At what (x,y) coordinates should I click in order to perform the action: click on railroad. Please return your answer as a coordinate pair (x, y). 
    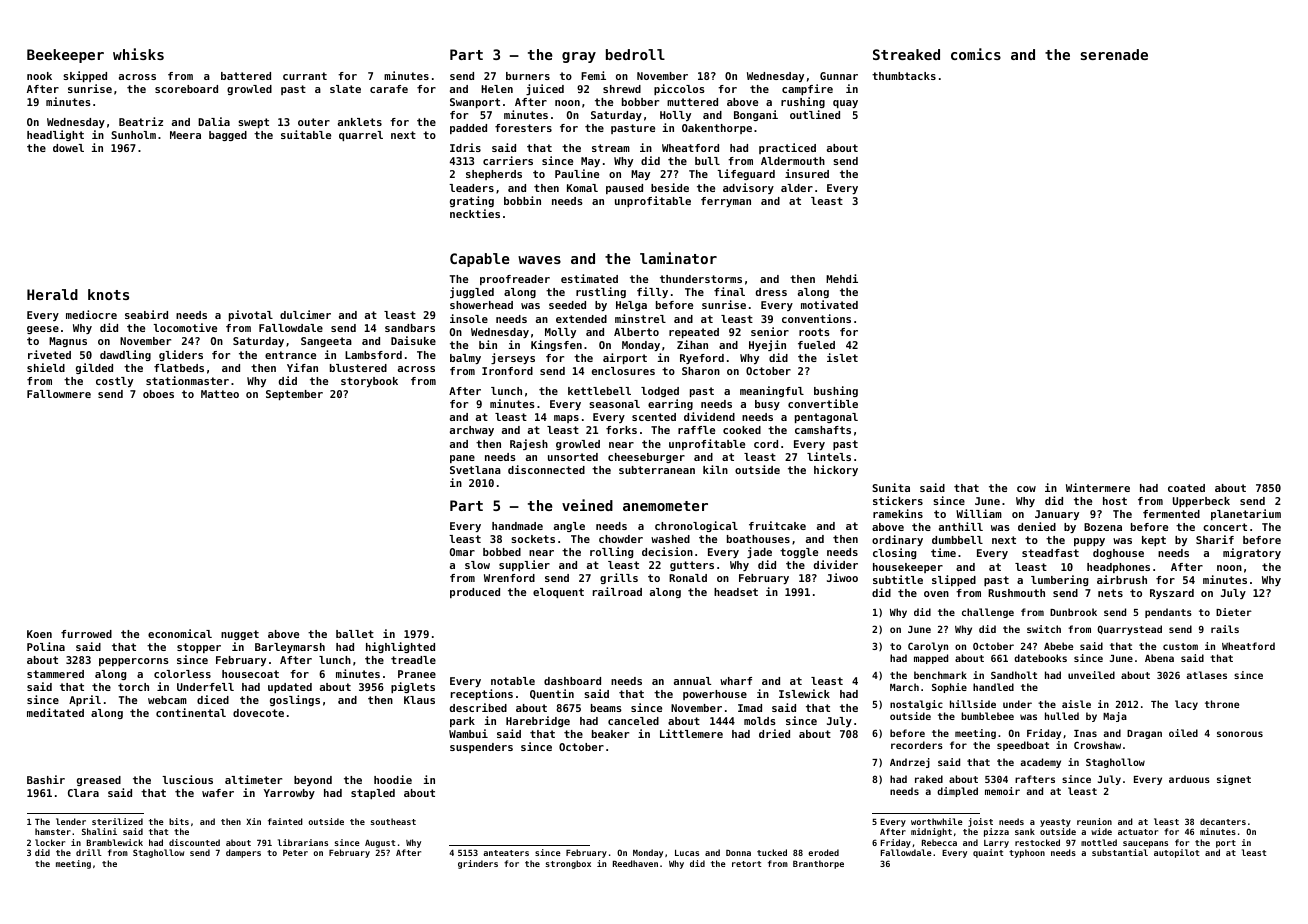
    Looking at the image, I should click on (617, 591).
